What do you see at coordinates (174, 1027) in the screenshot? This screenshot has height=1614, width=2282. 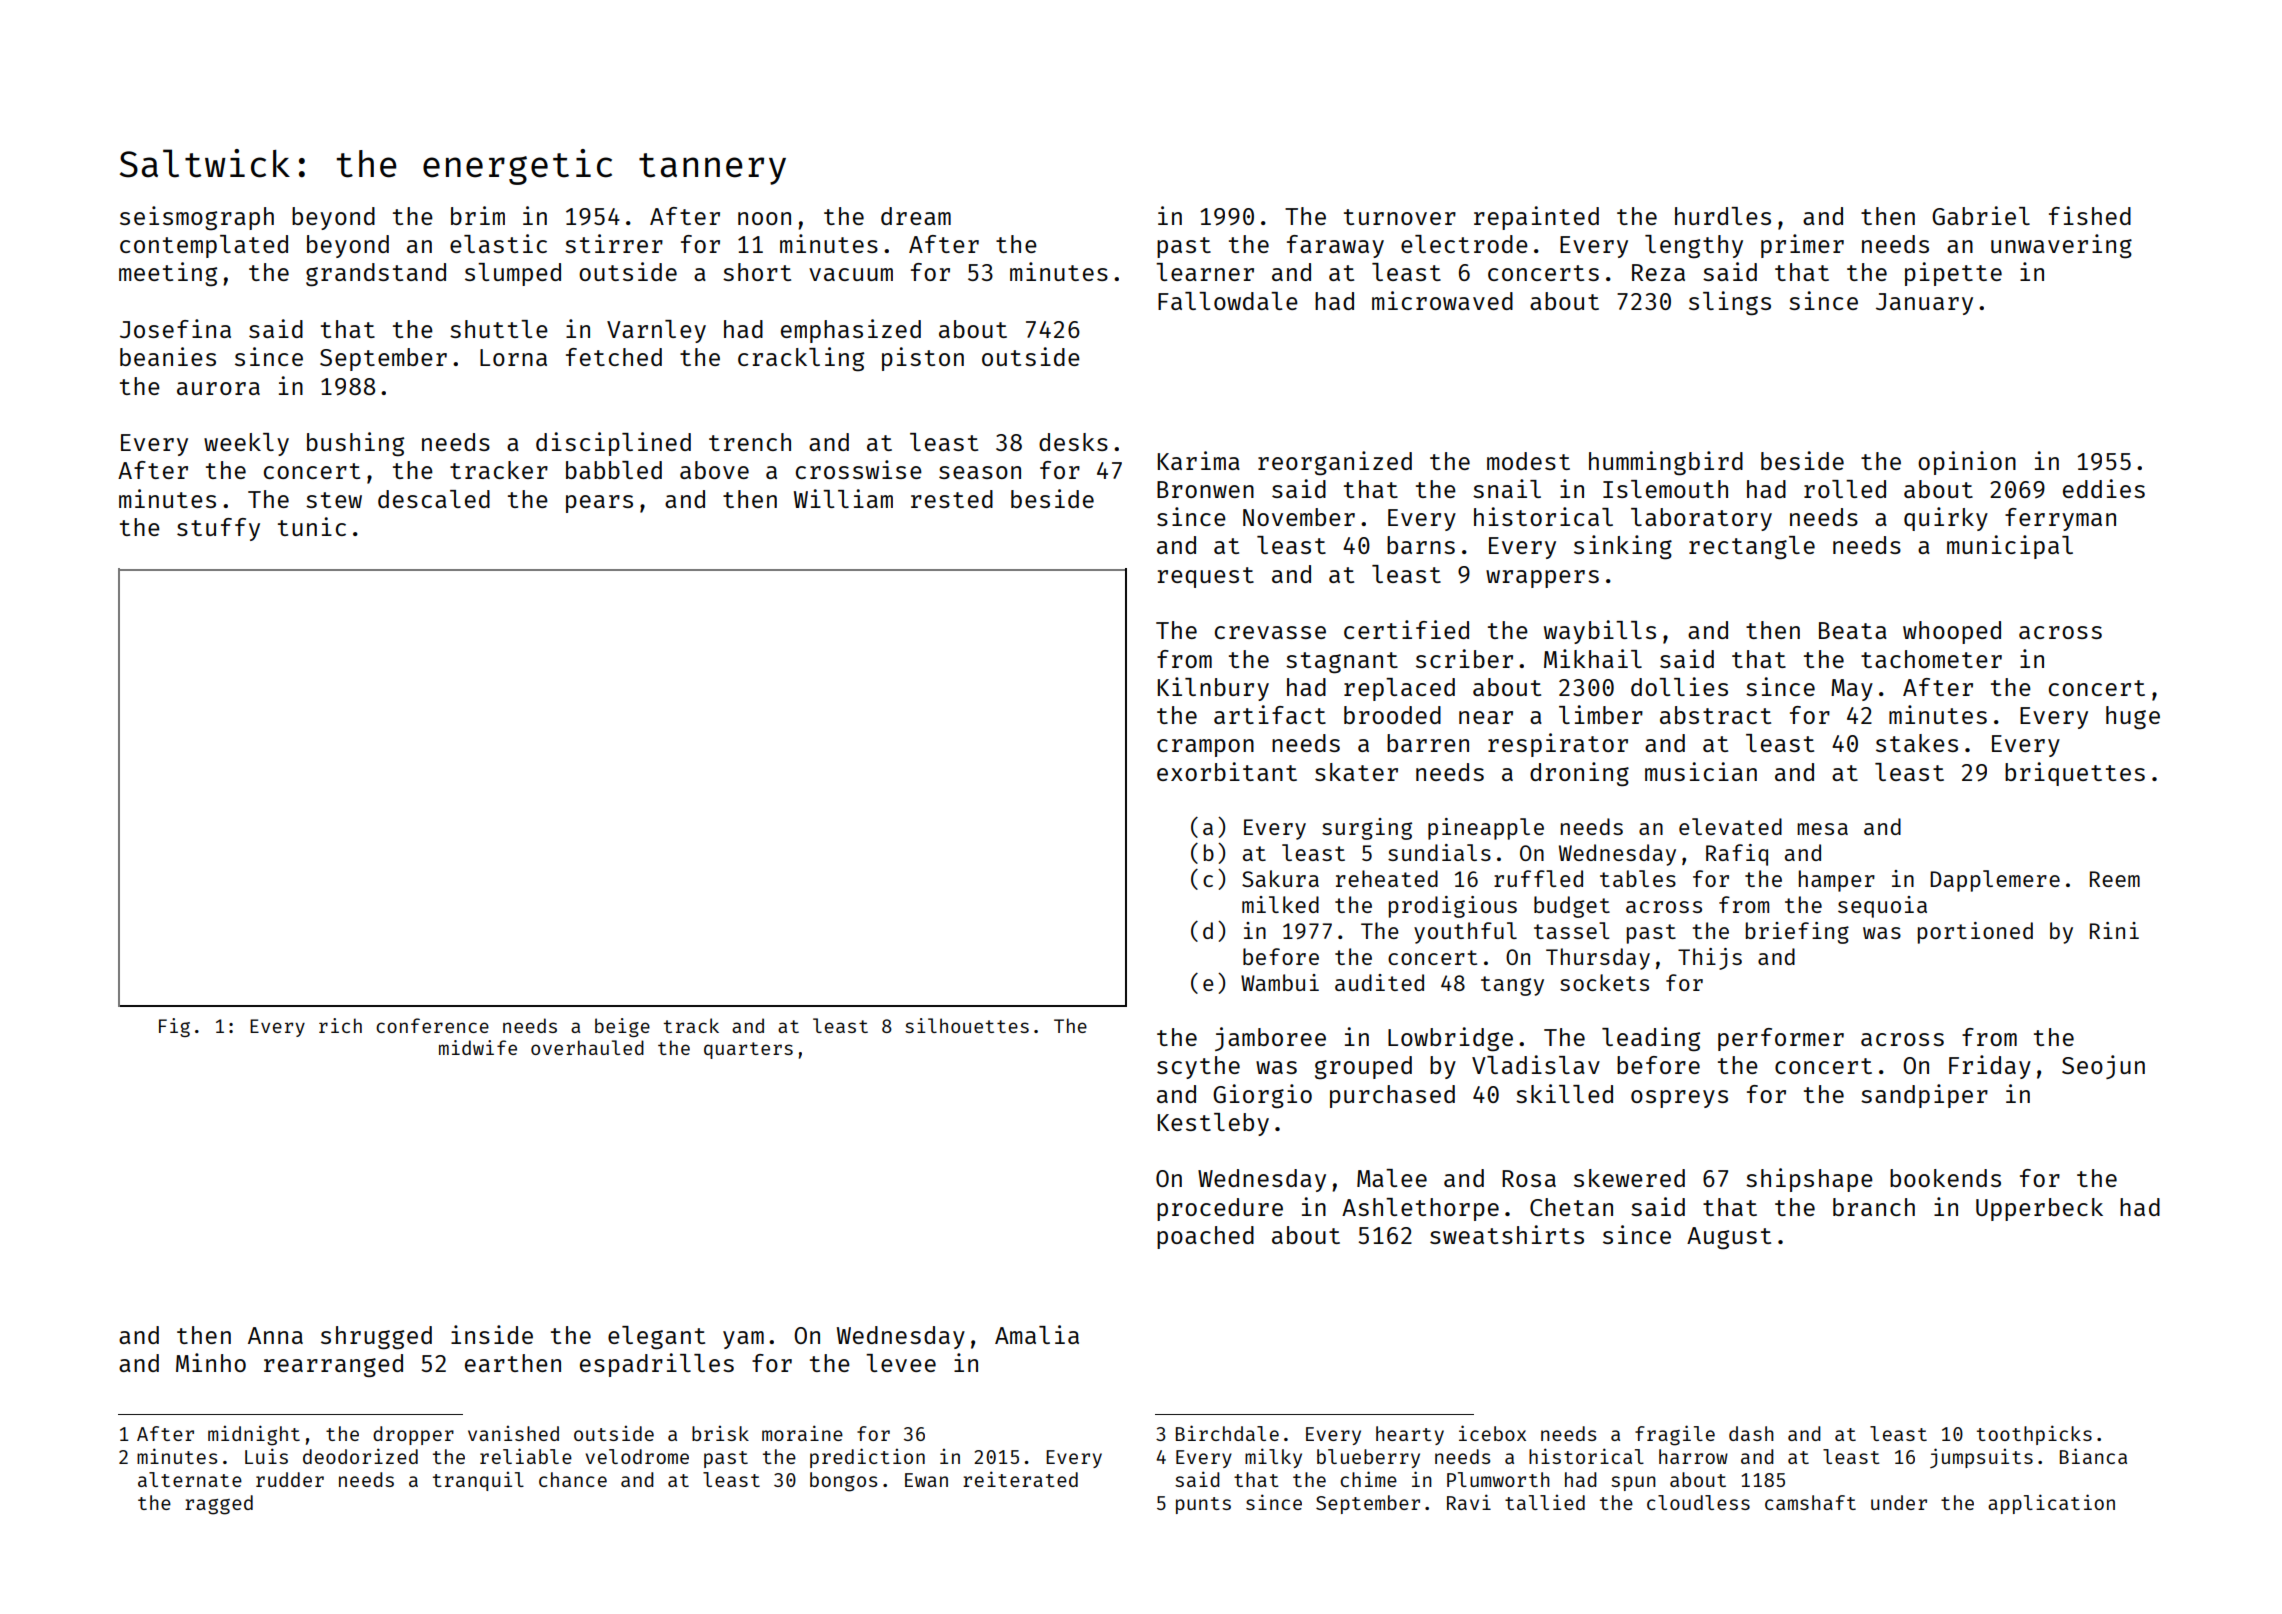 I see `Fig` at bounding box center [174, 1027].
